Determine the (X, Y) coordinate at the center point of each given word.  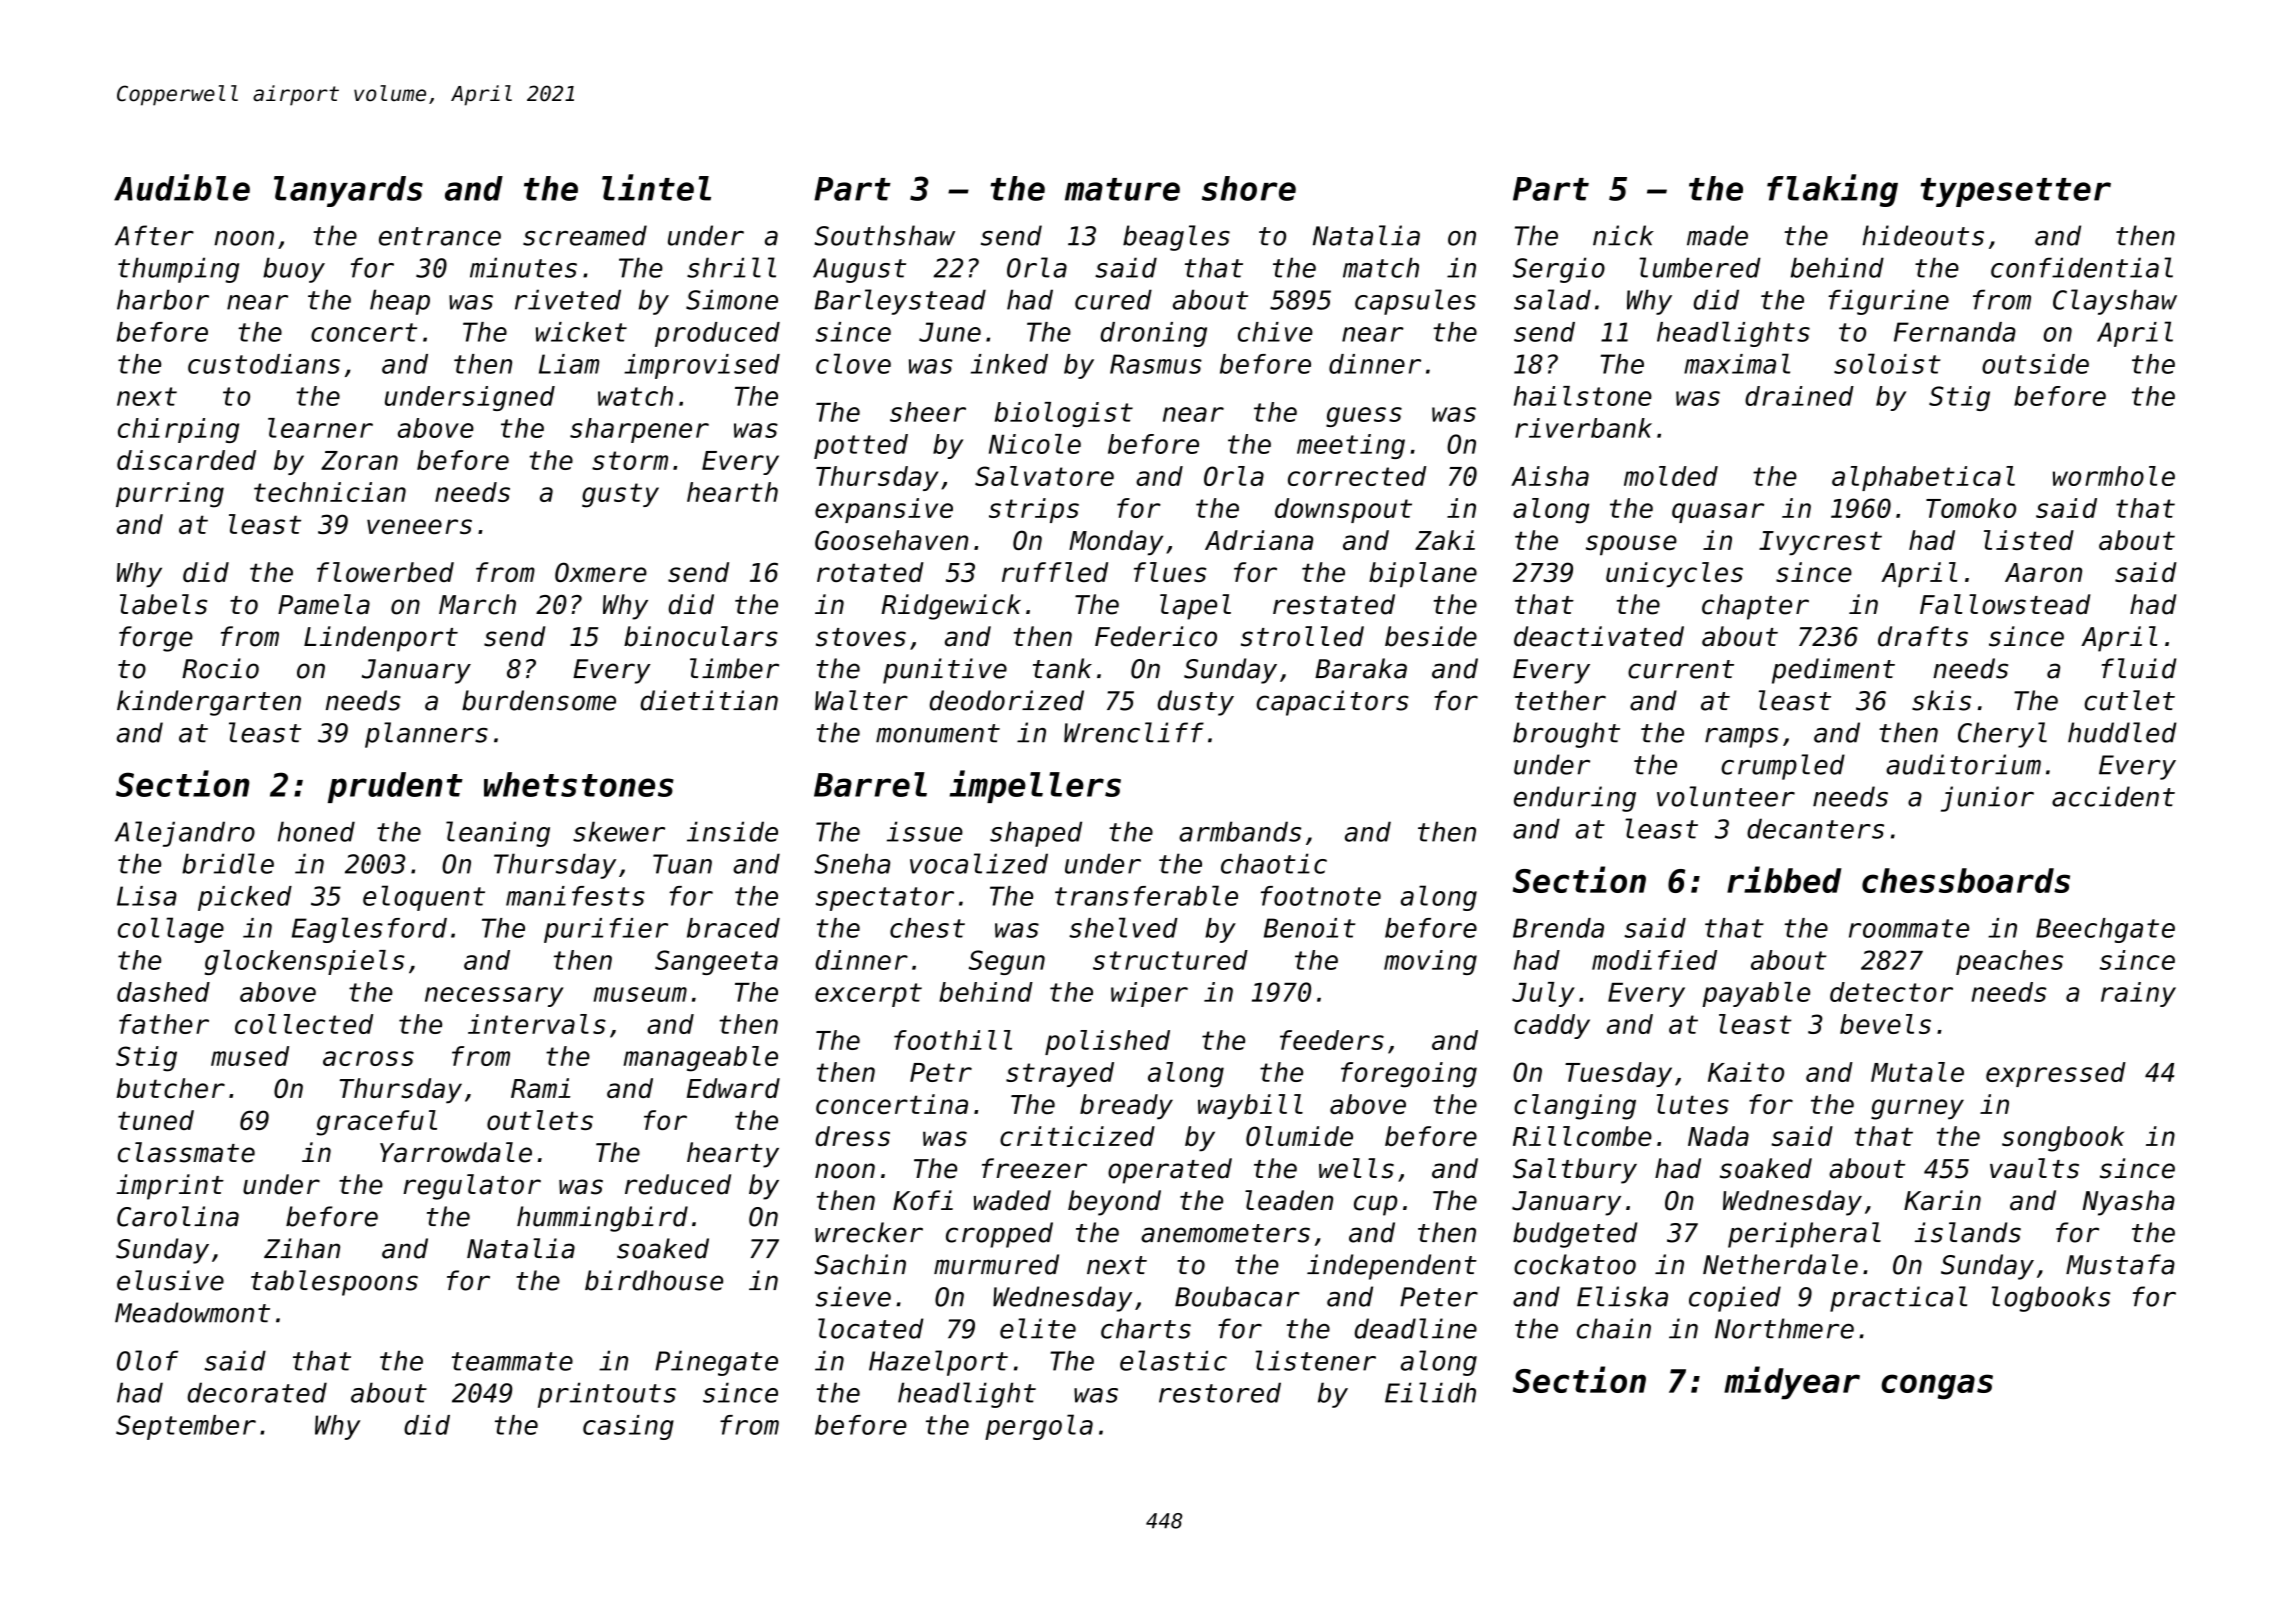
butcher (170, 1088)
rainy (2138, 994)
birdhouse (654, 1280)
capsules (1415, 302)
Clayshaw (2115, 302)
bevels (1885, 1024)
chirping (178, 430)
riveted (568, 299)
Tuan (682, 864)
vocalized (979, 863)
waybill (1250, 1107)
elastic (1173, 1360)
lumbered (1700, 267)
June (950, 332)
